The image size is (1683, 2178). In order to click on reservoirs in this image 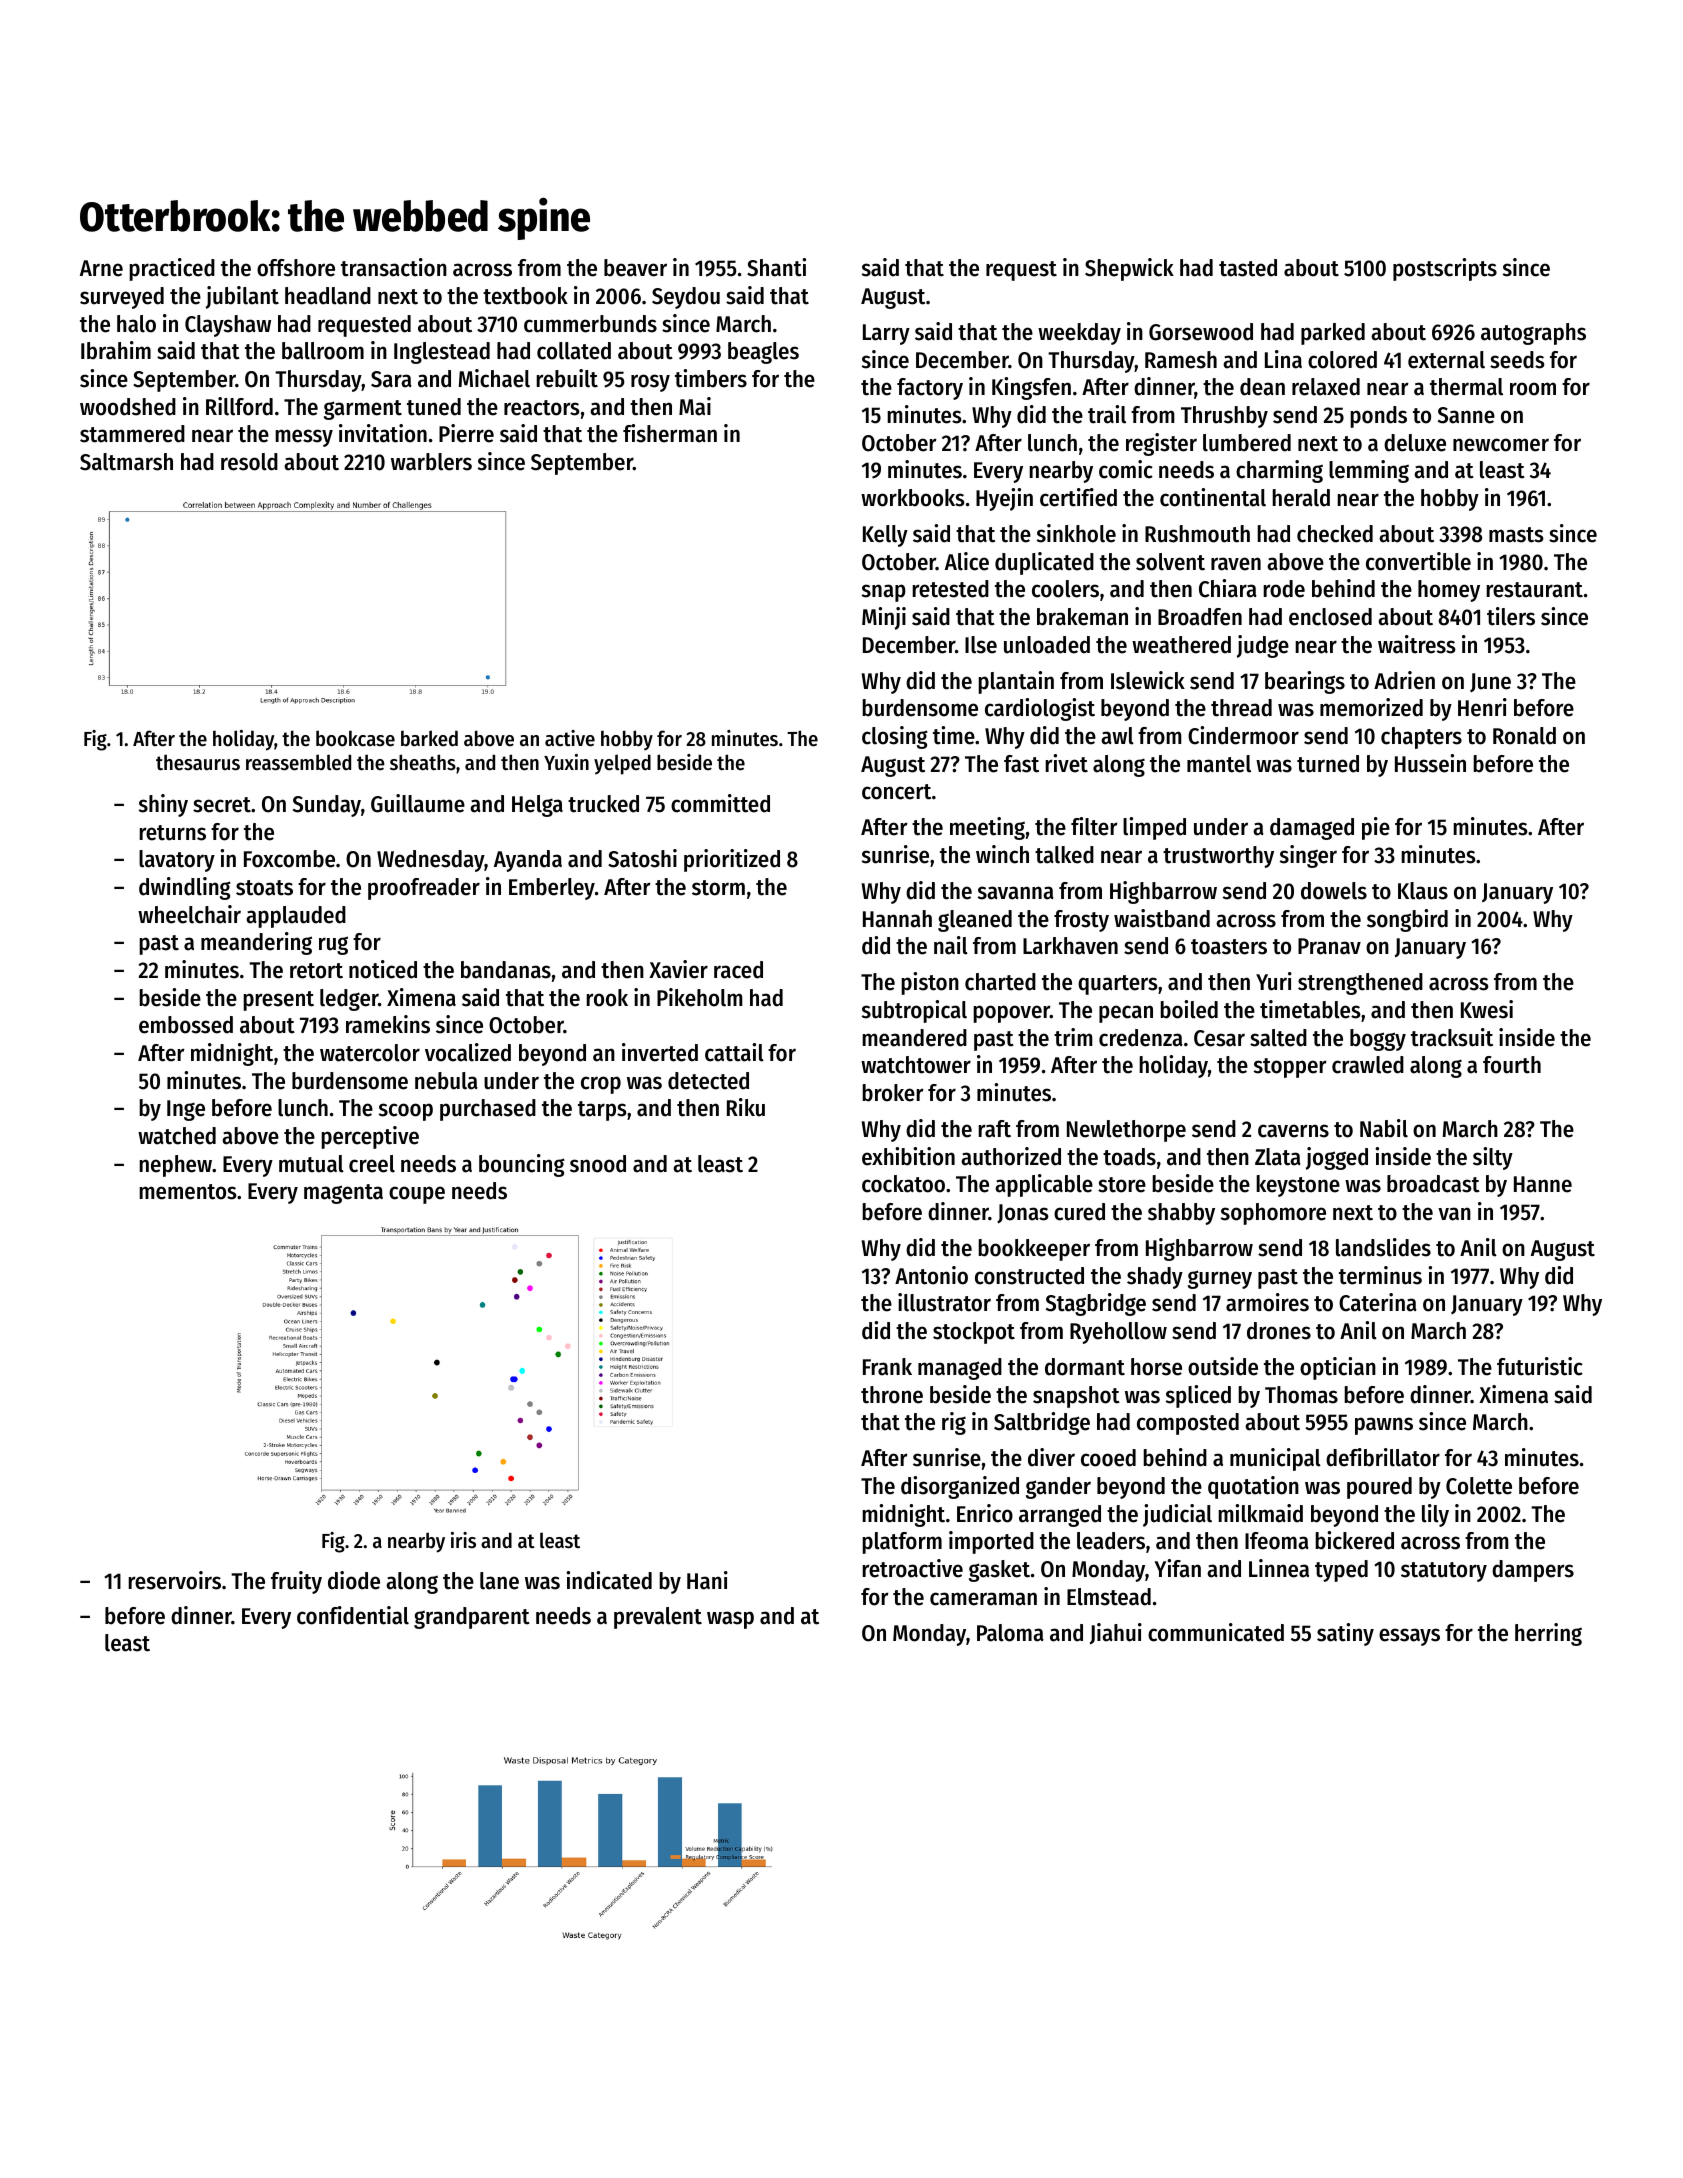, I will do `click(174, 1580)`.
